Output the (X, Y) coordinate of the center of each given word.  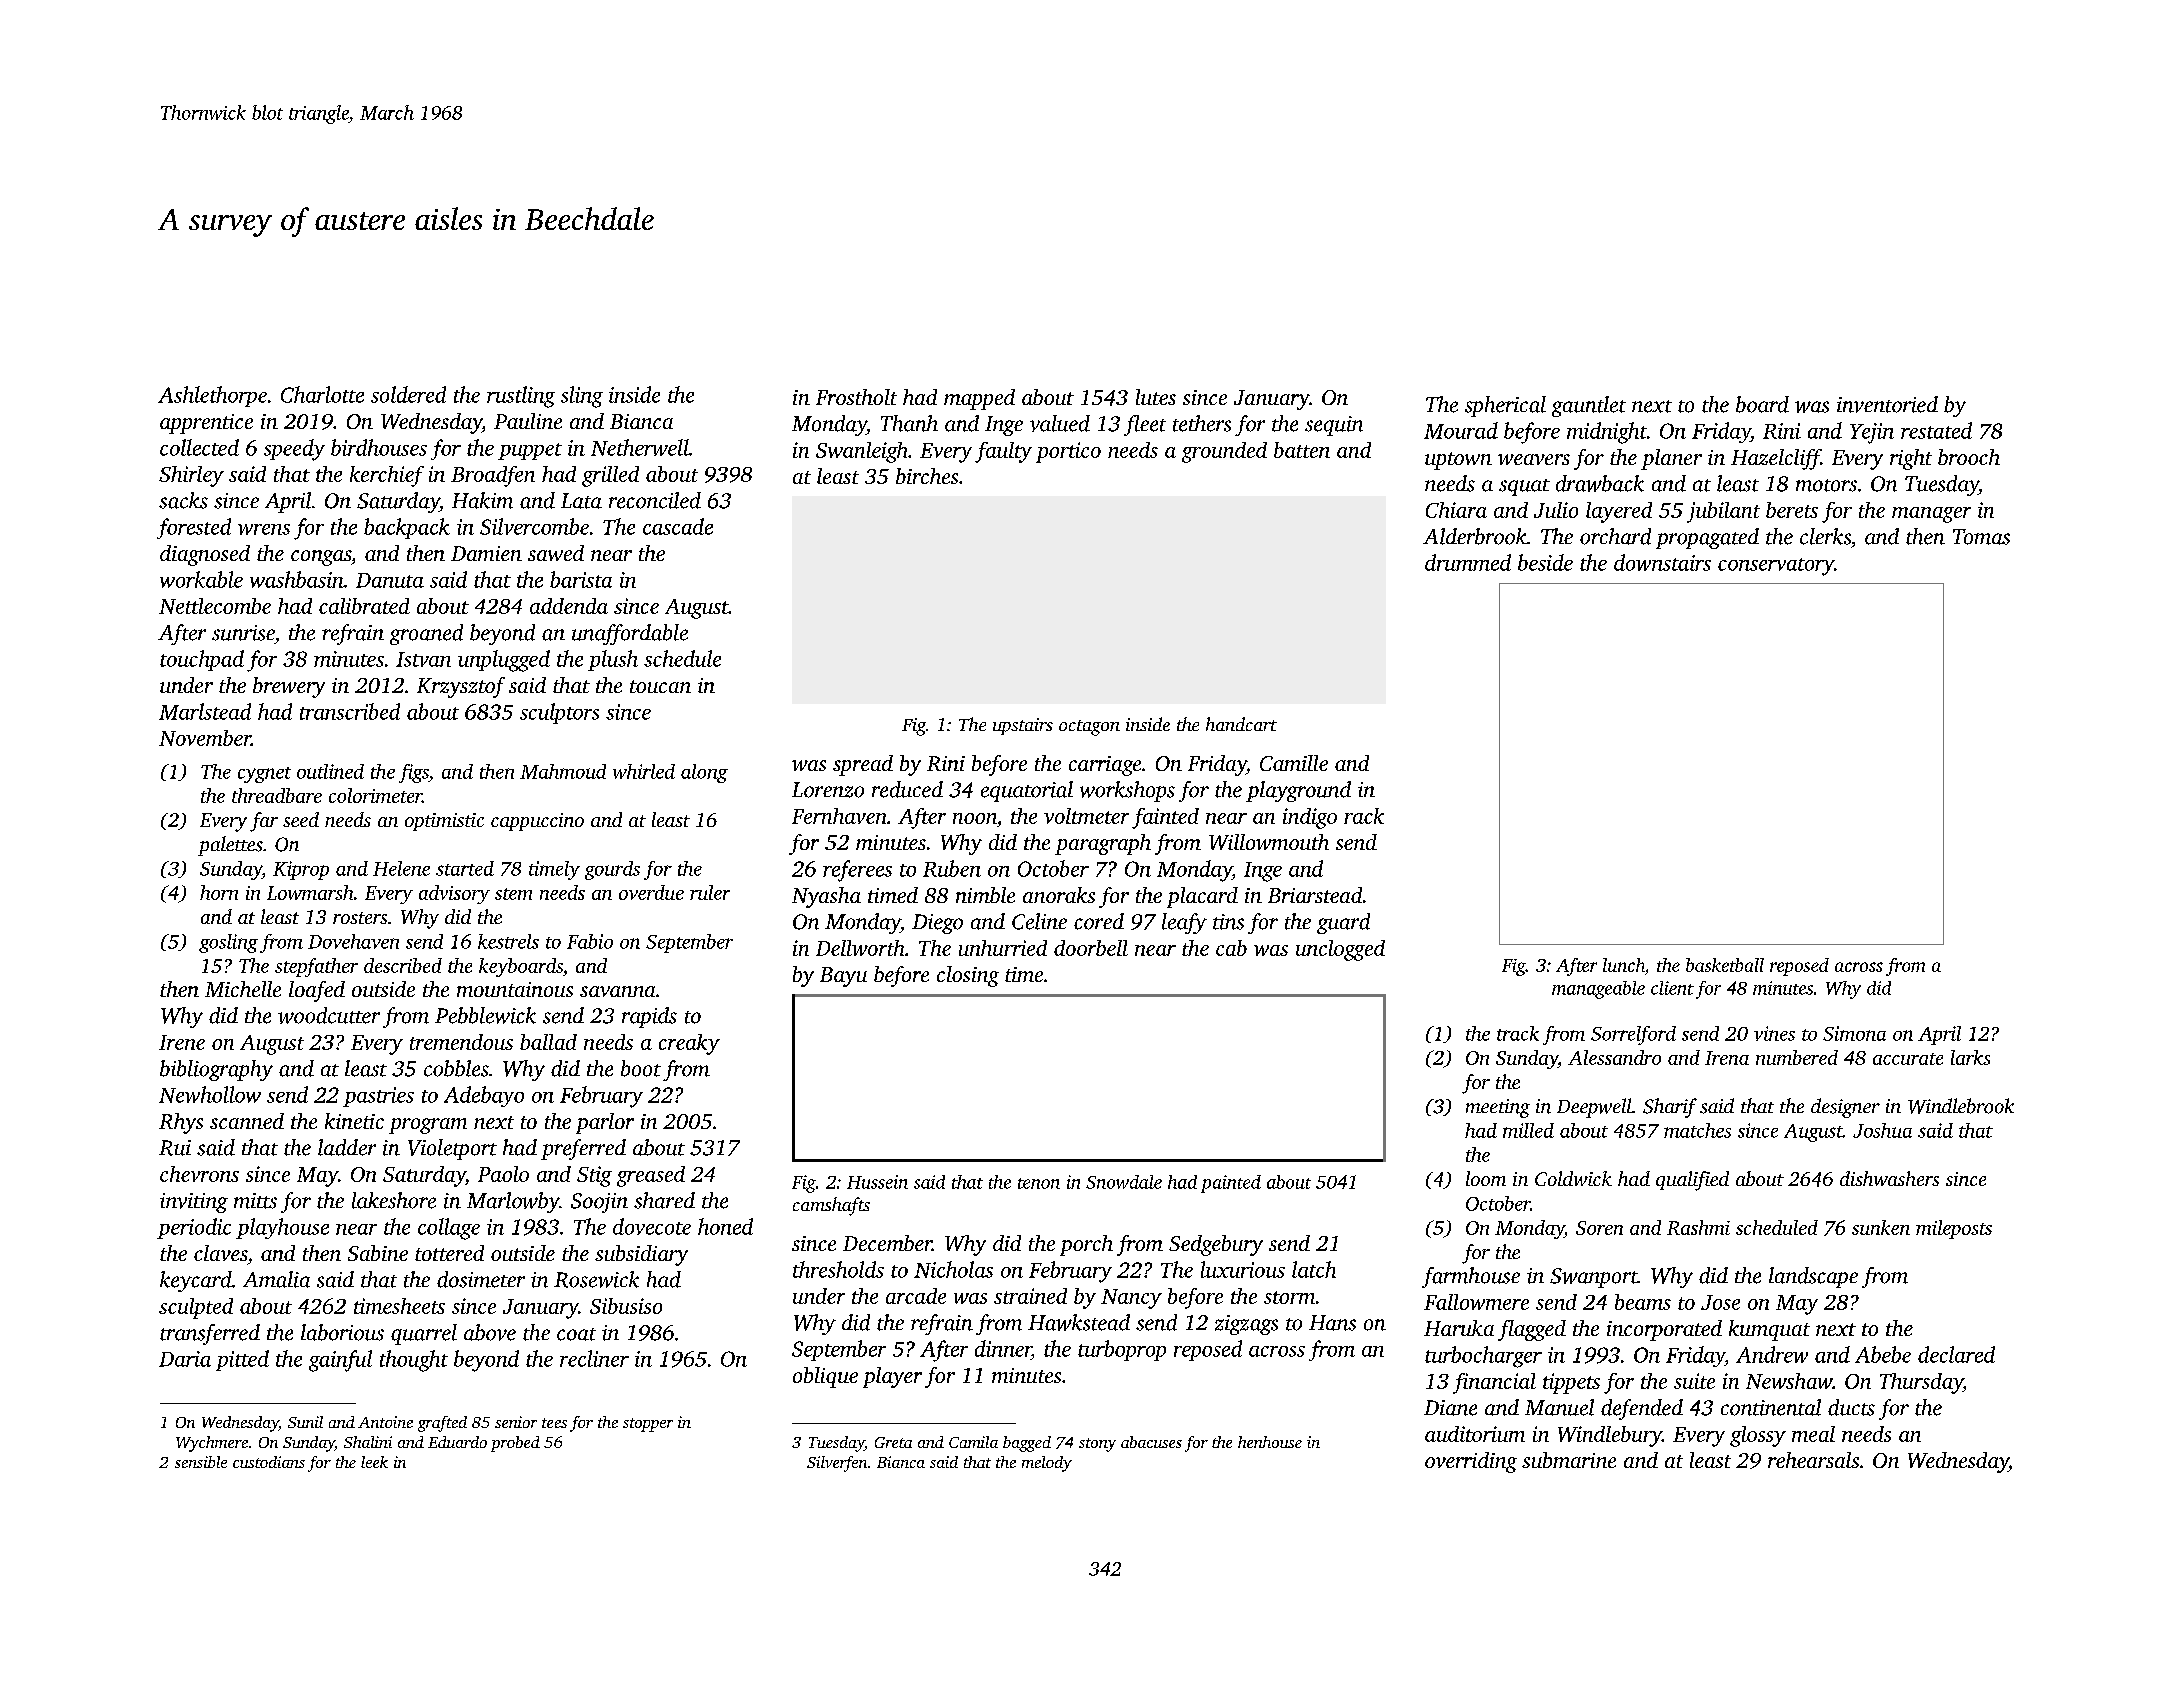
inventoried (1887, 404)
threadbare (277, 795)
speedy (294, 450)
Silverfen (837, 1464)
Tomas (1981, 537)
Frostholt (856, 397)
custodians (269, 1462)
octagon (1089, 728)
